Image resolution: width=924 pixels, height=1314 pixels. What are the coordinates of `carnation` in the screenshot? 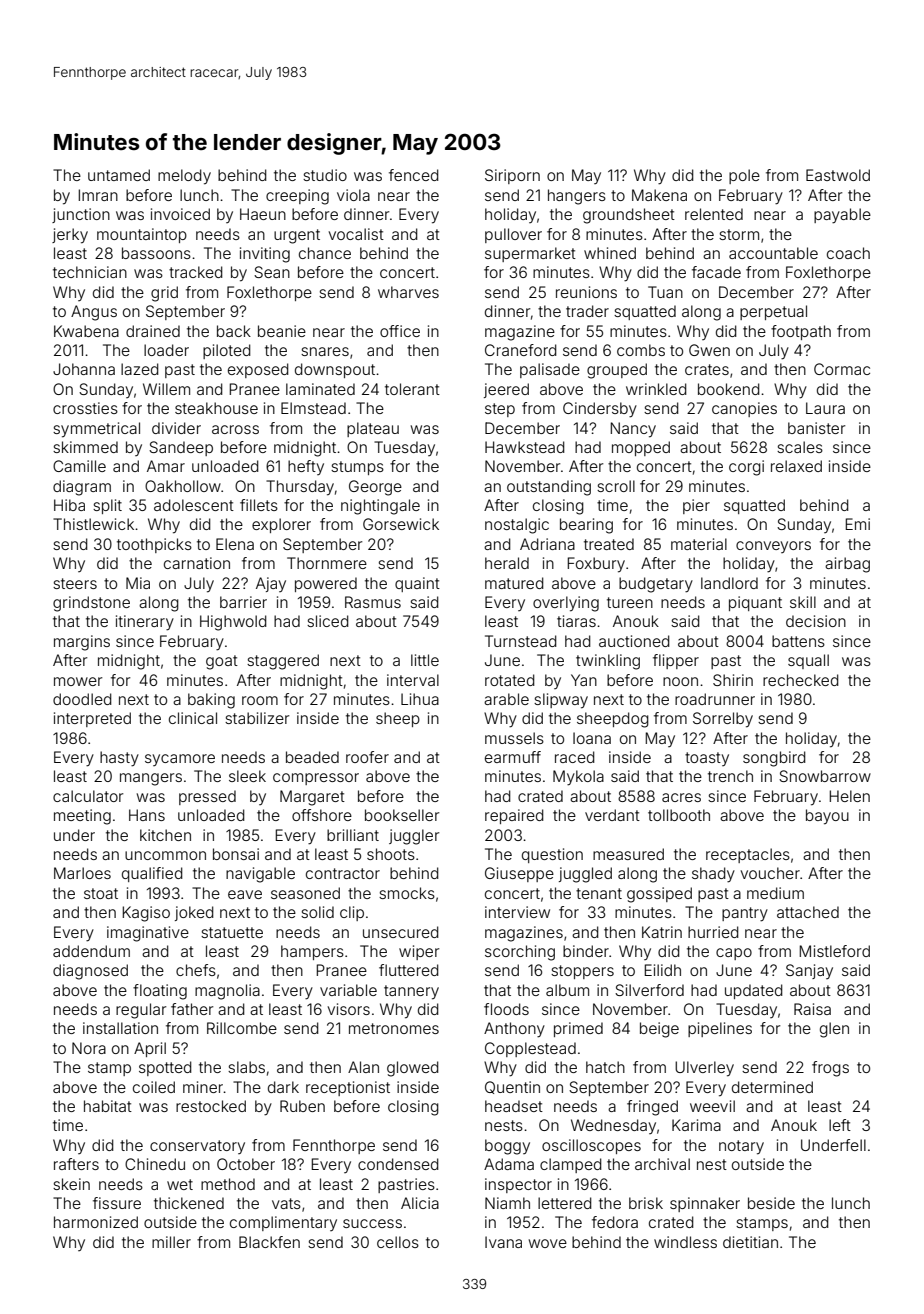 It's located at (197, 563).
